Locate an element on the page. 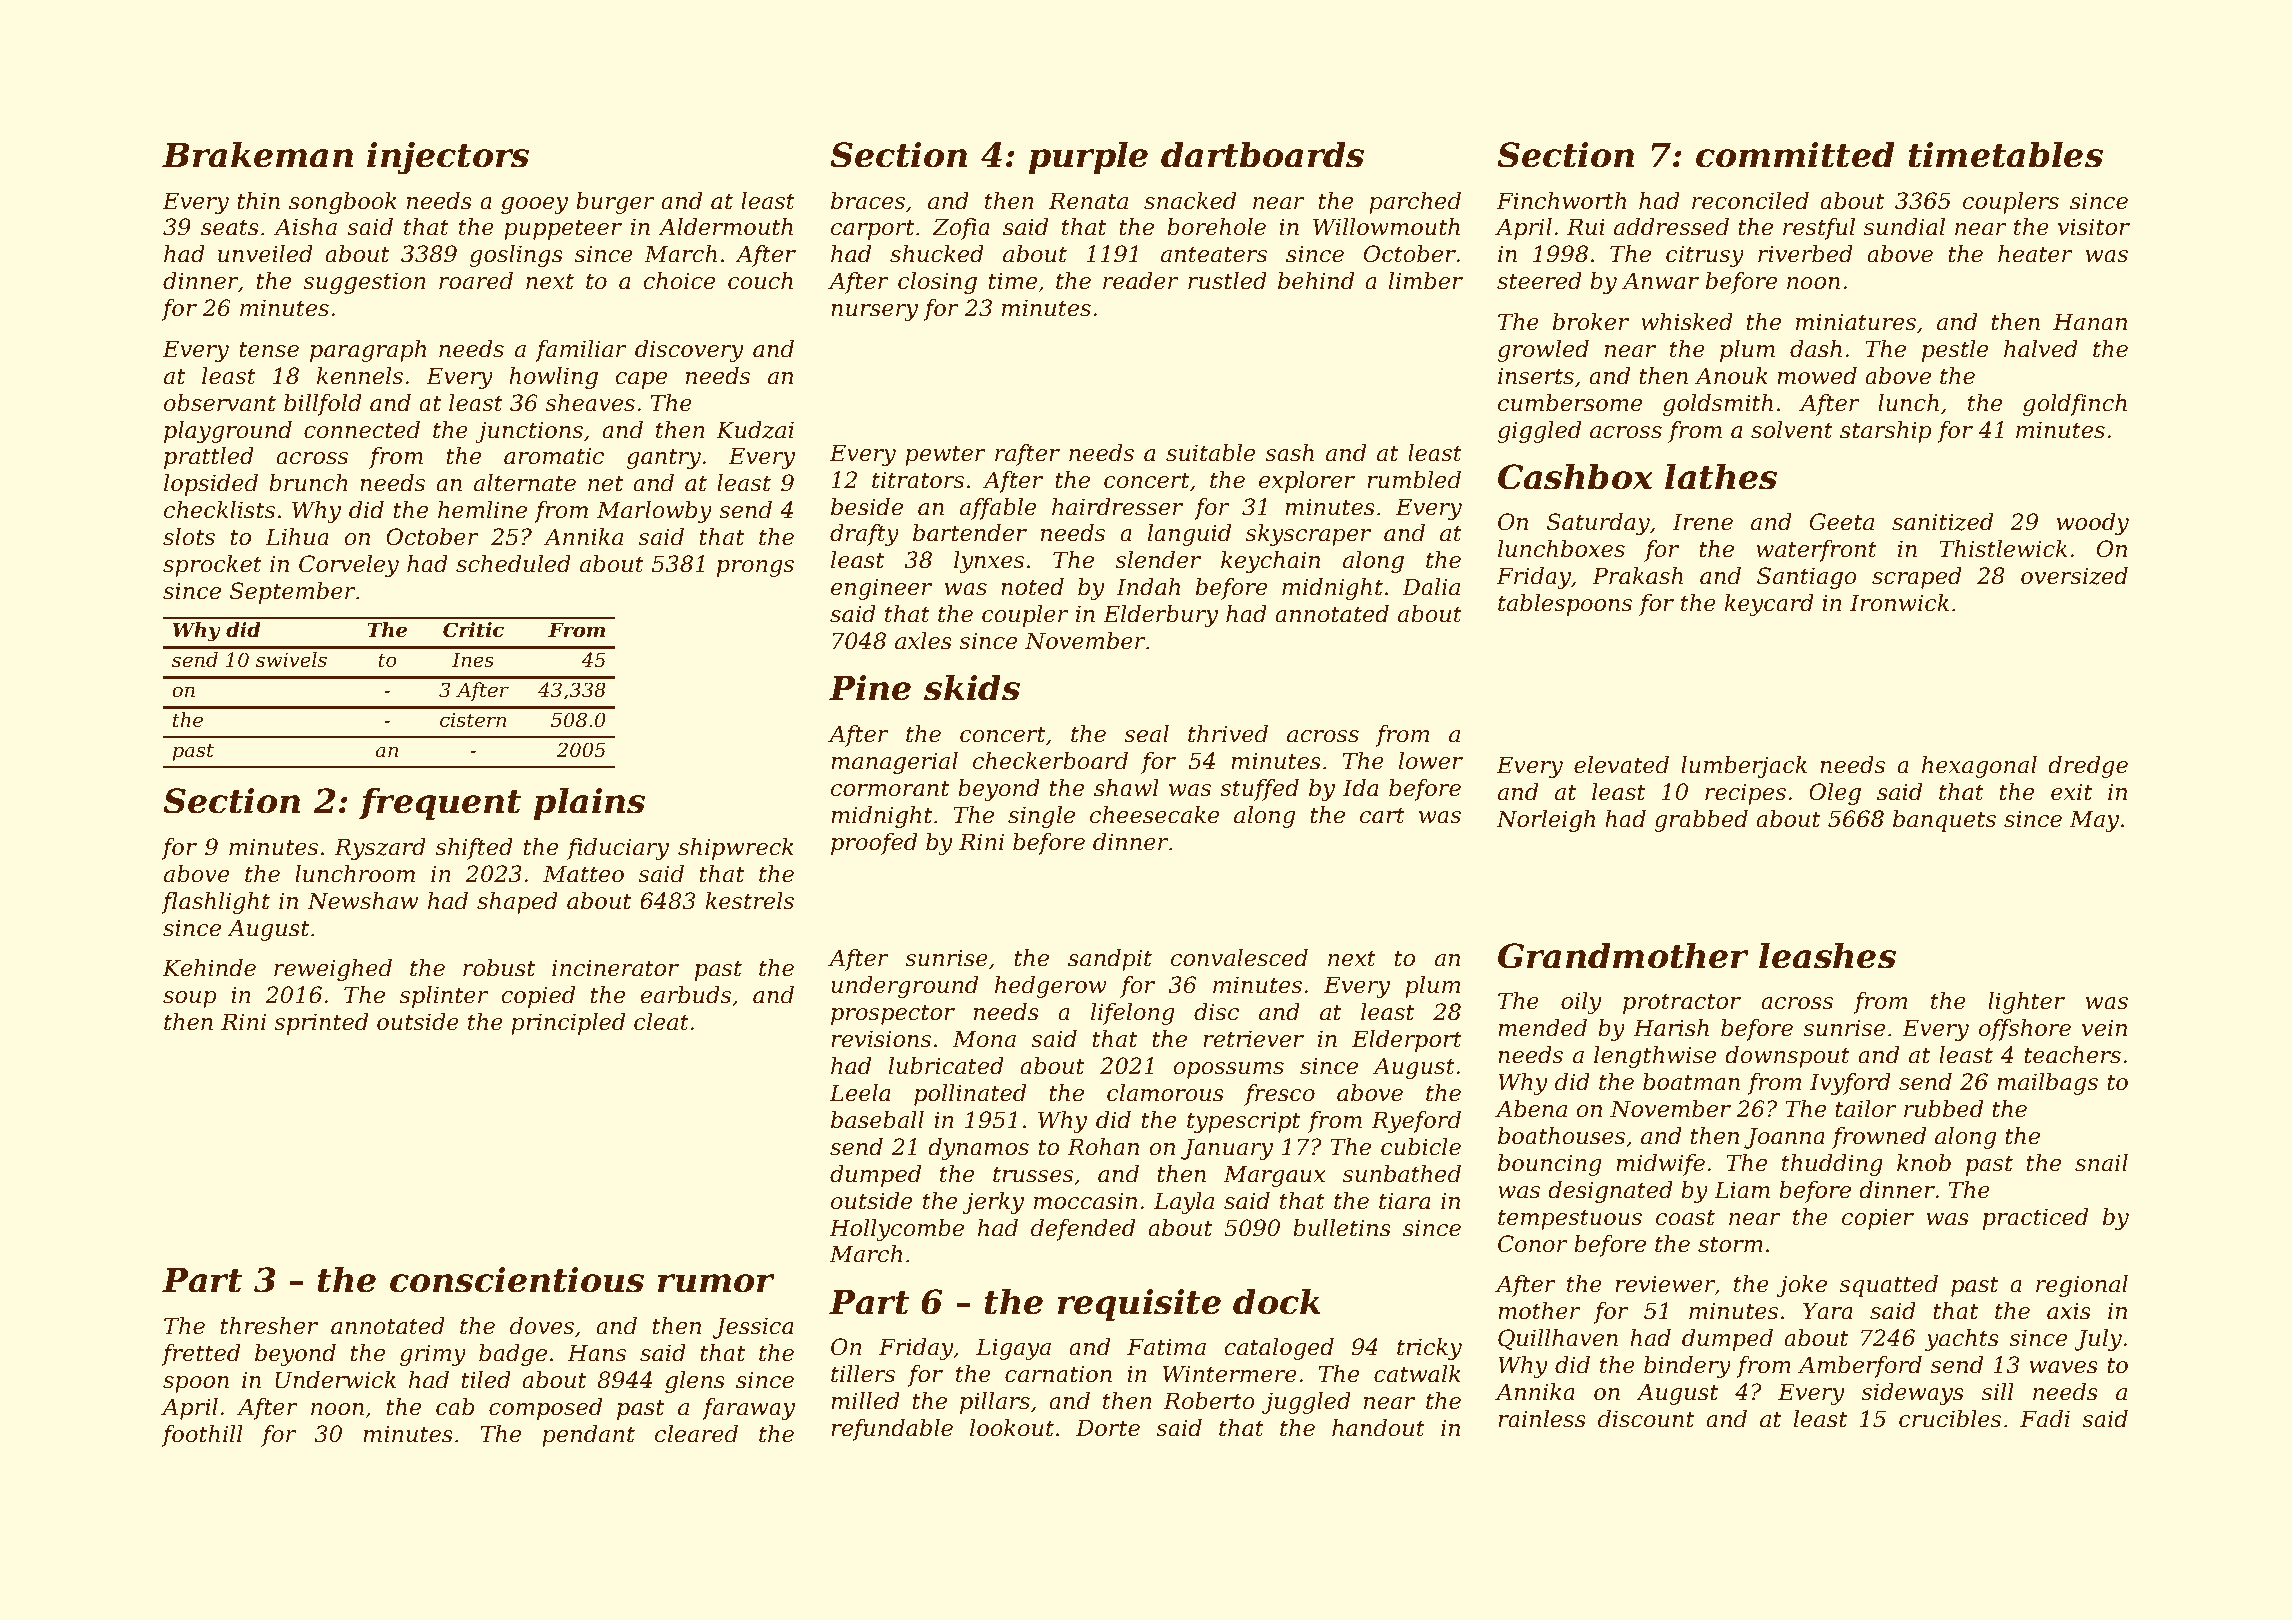 The height and width of the image is (1620, 2292). lynxes is located at coordinates (989, 562).
